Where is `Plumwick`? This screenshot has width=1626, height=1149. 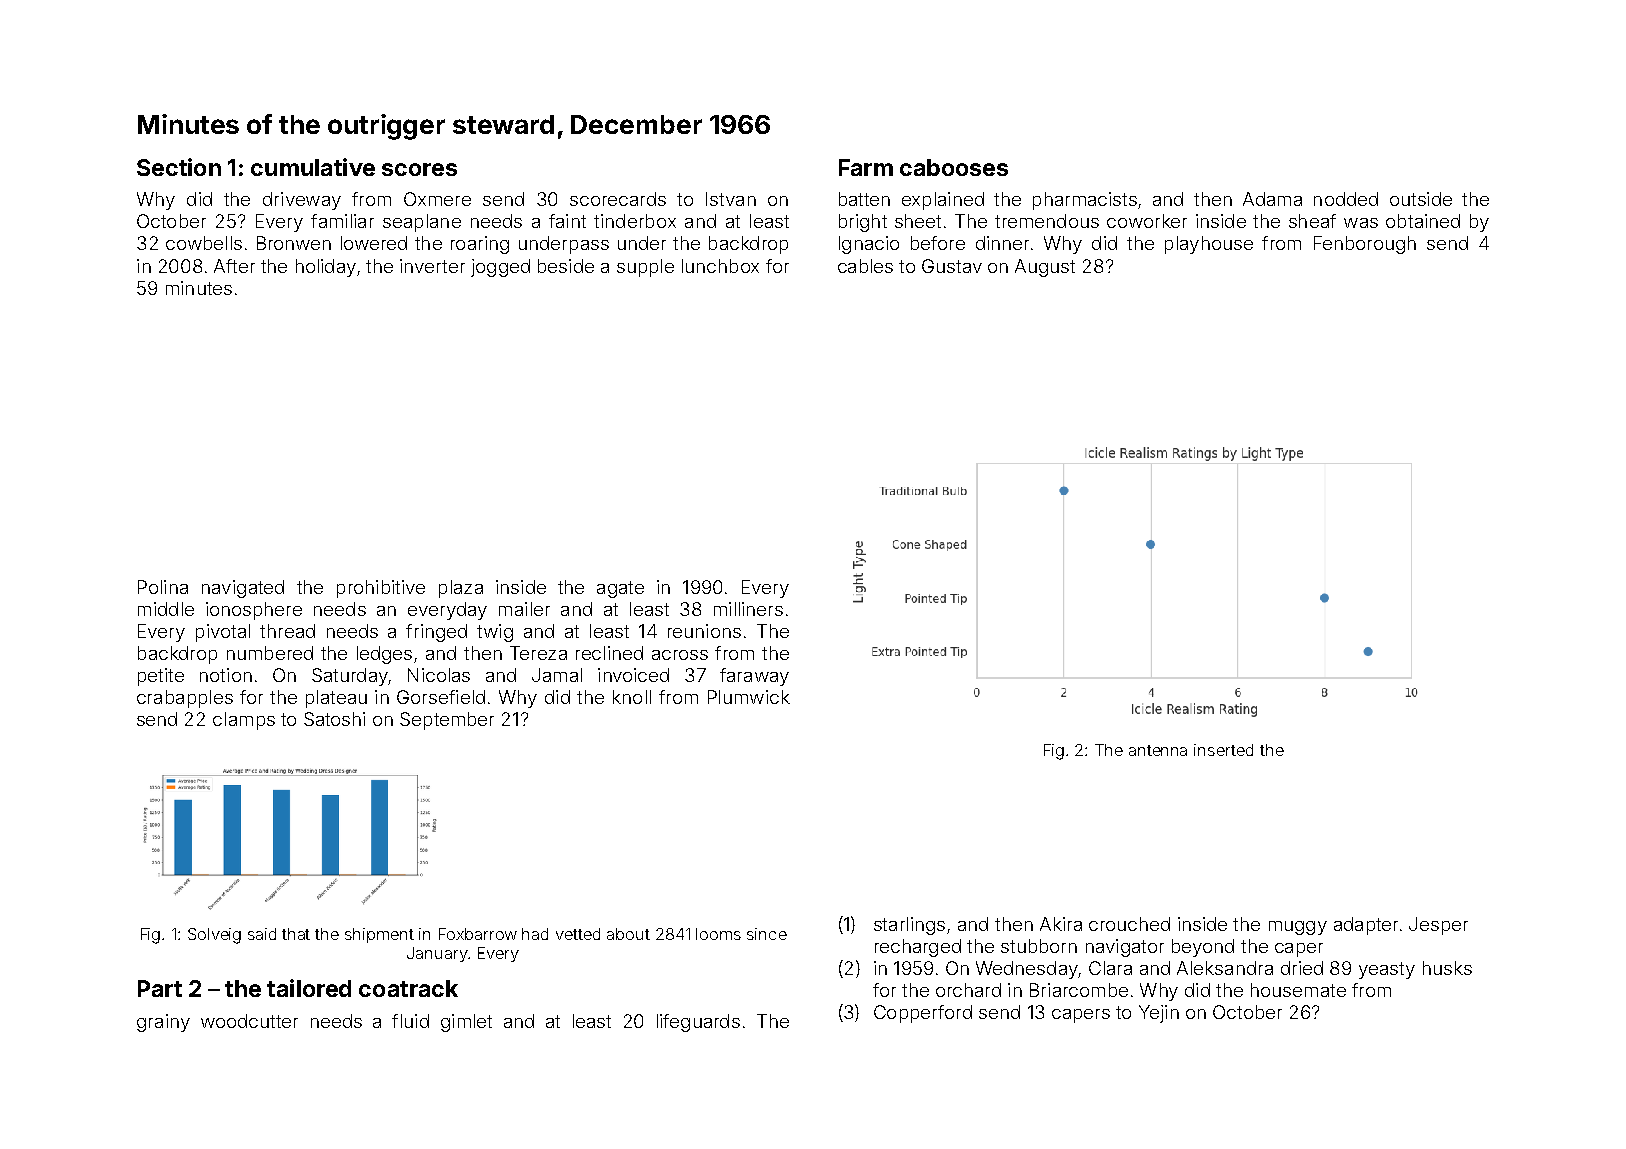
Plumwick is located at coordinates (749, 697).
